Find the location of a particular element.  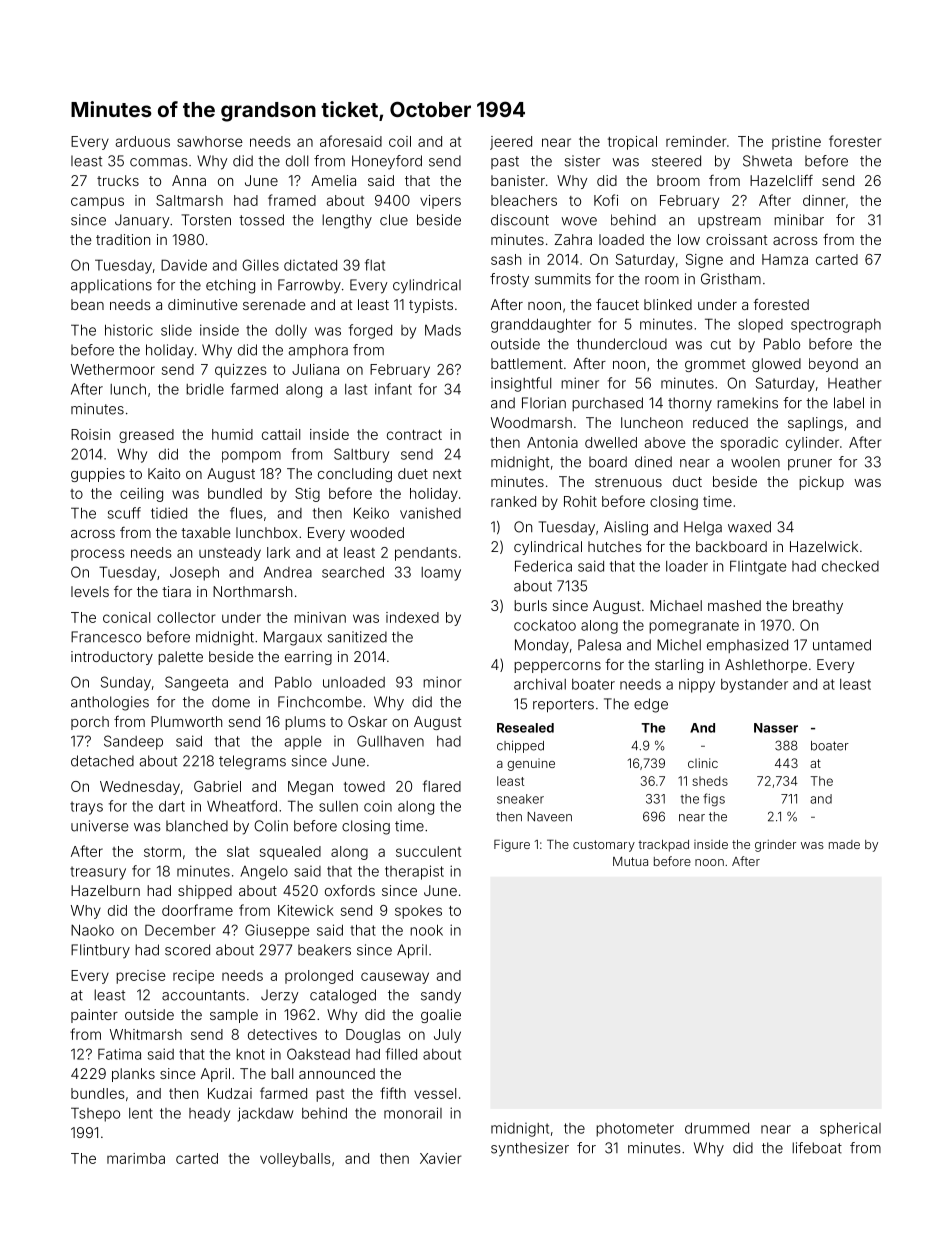

last is located at coordinates (356, 389).
